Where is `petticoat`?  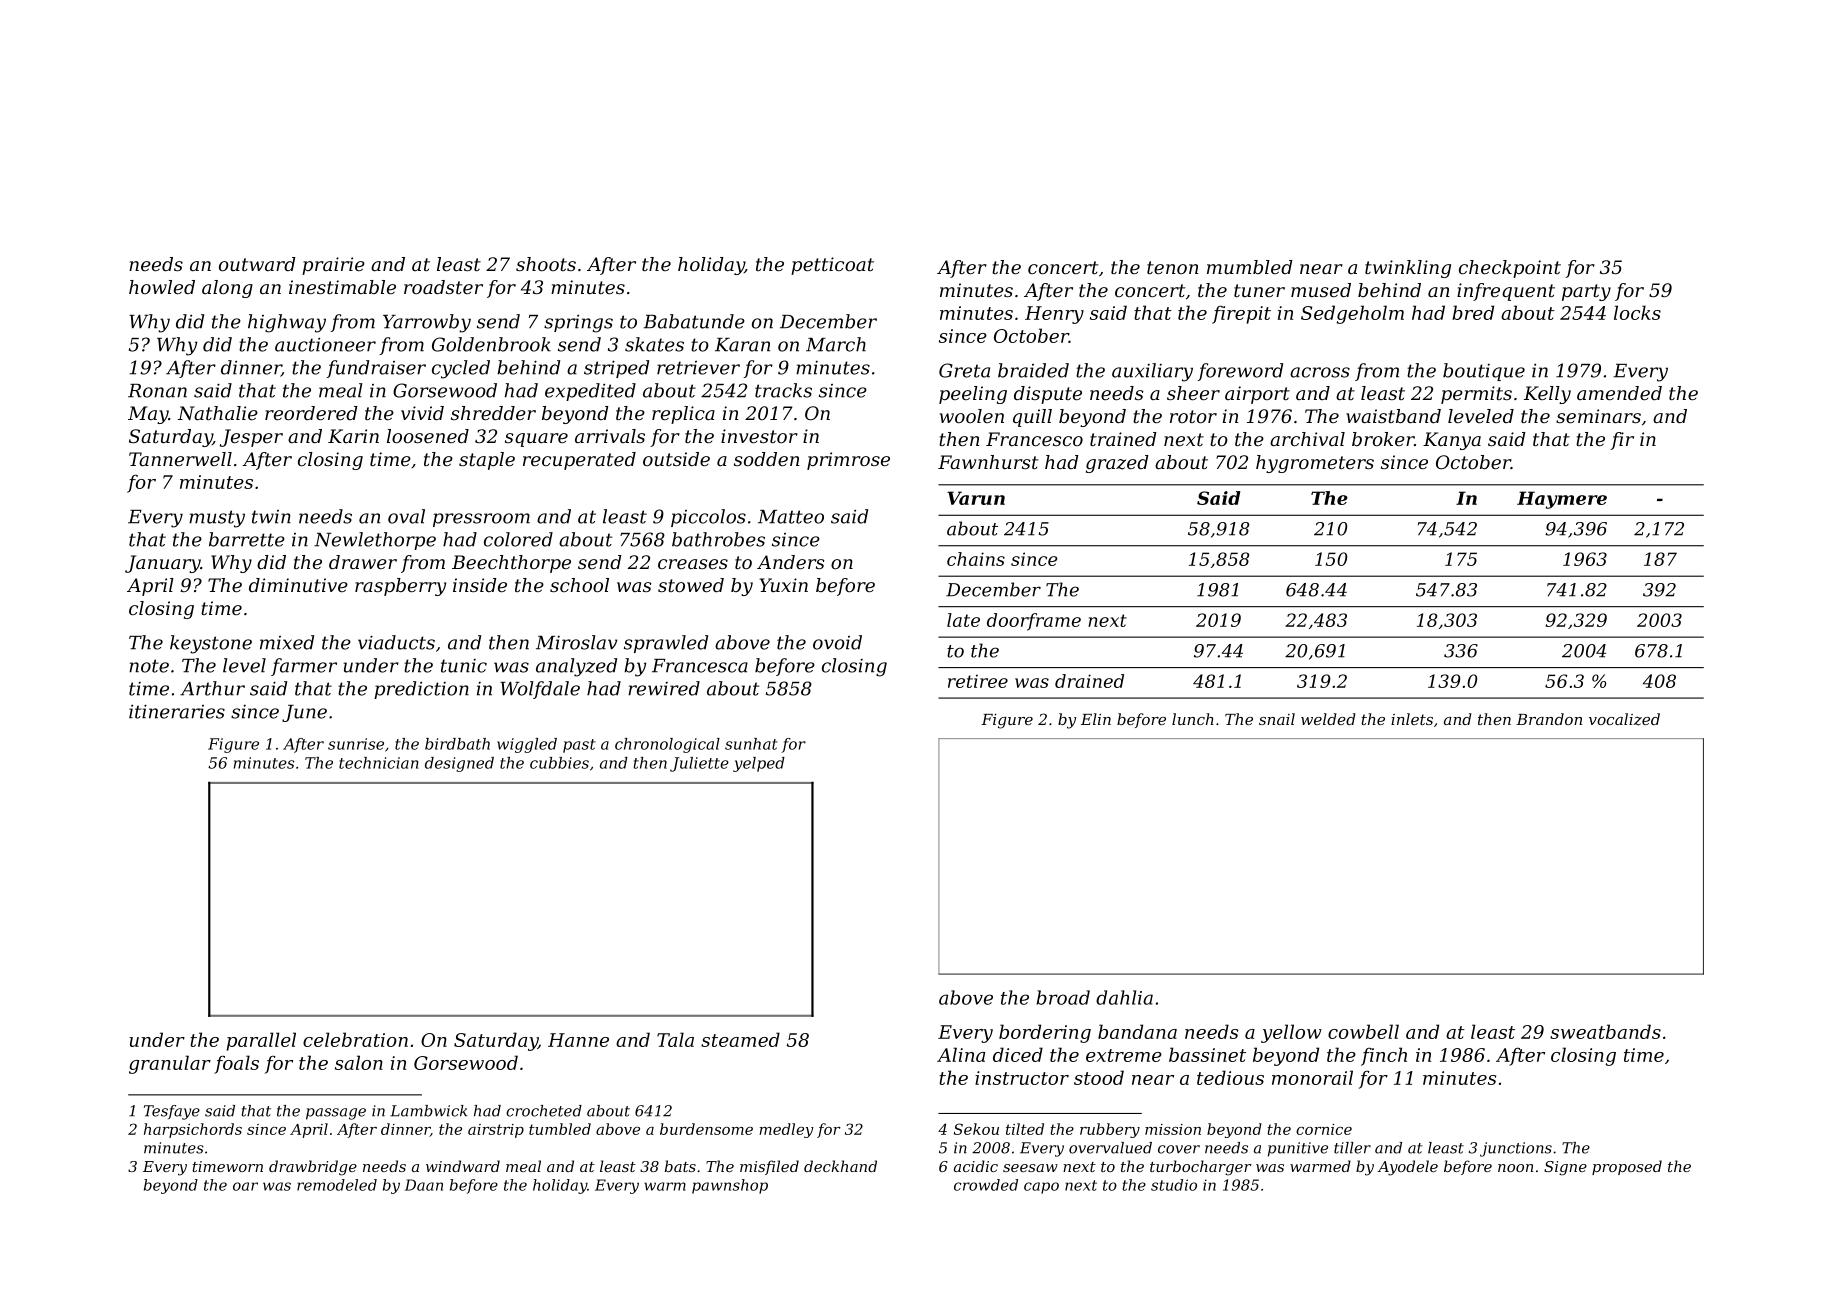
petticoat is located at coordinates (832, 266).
